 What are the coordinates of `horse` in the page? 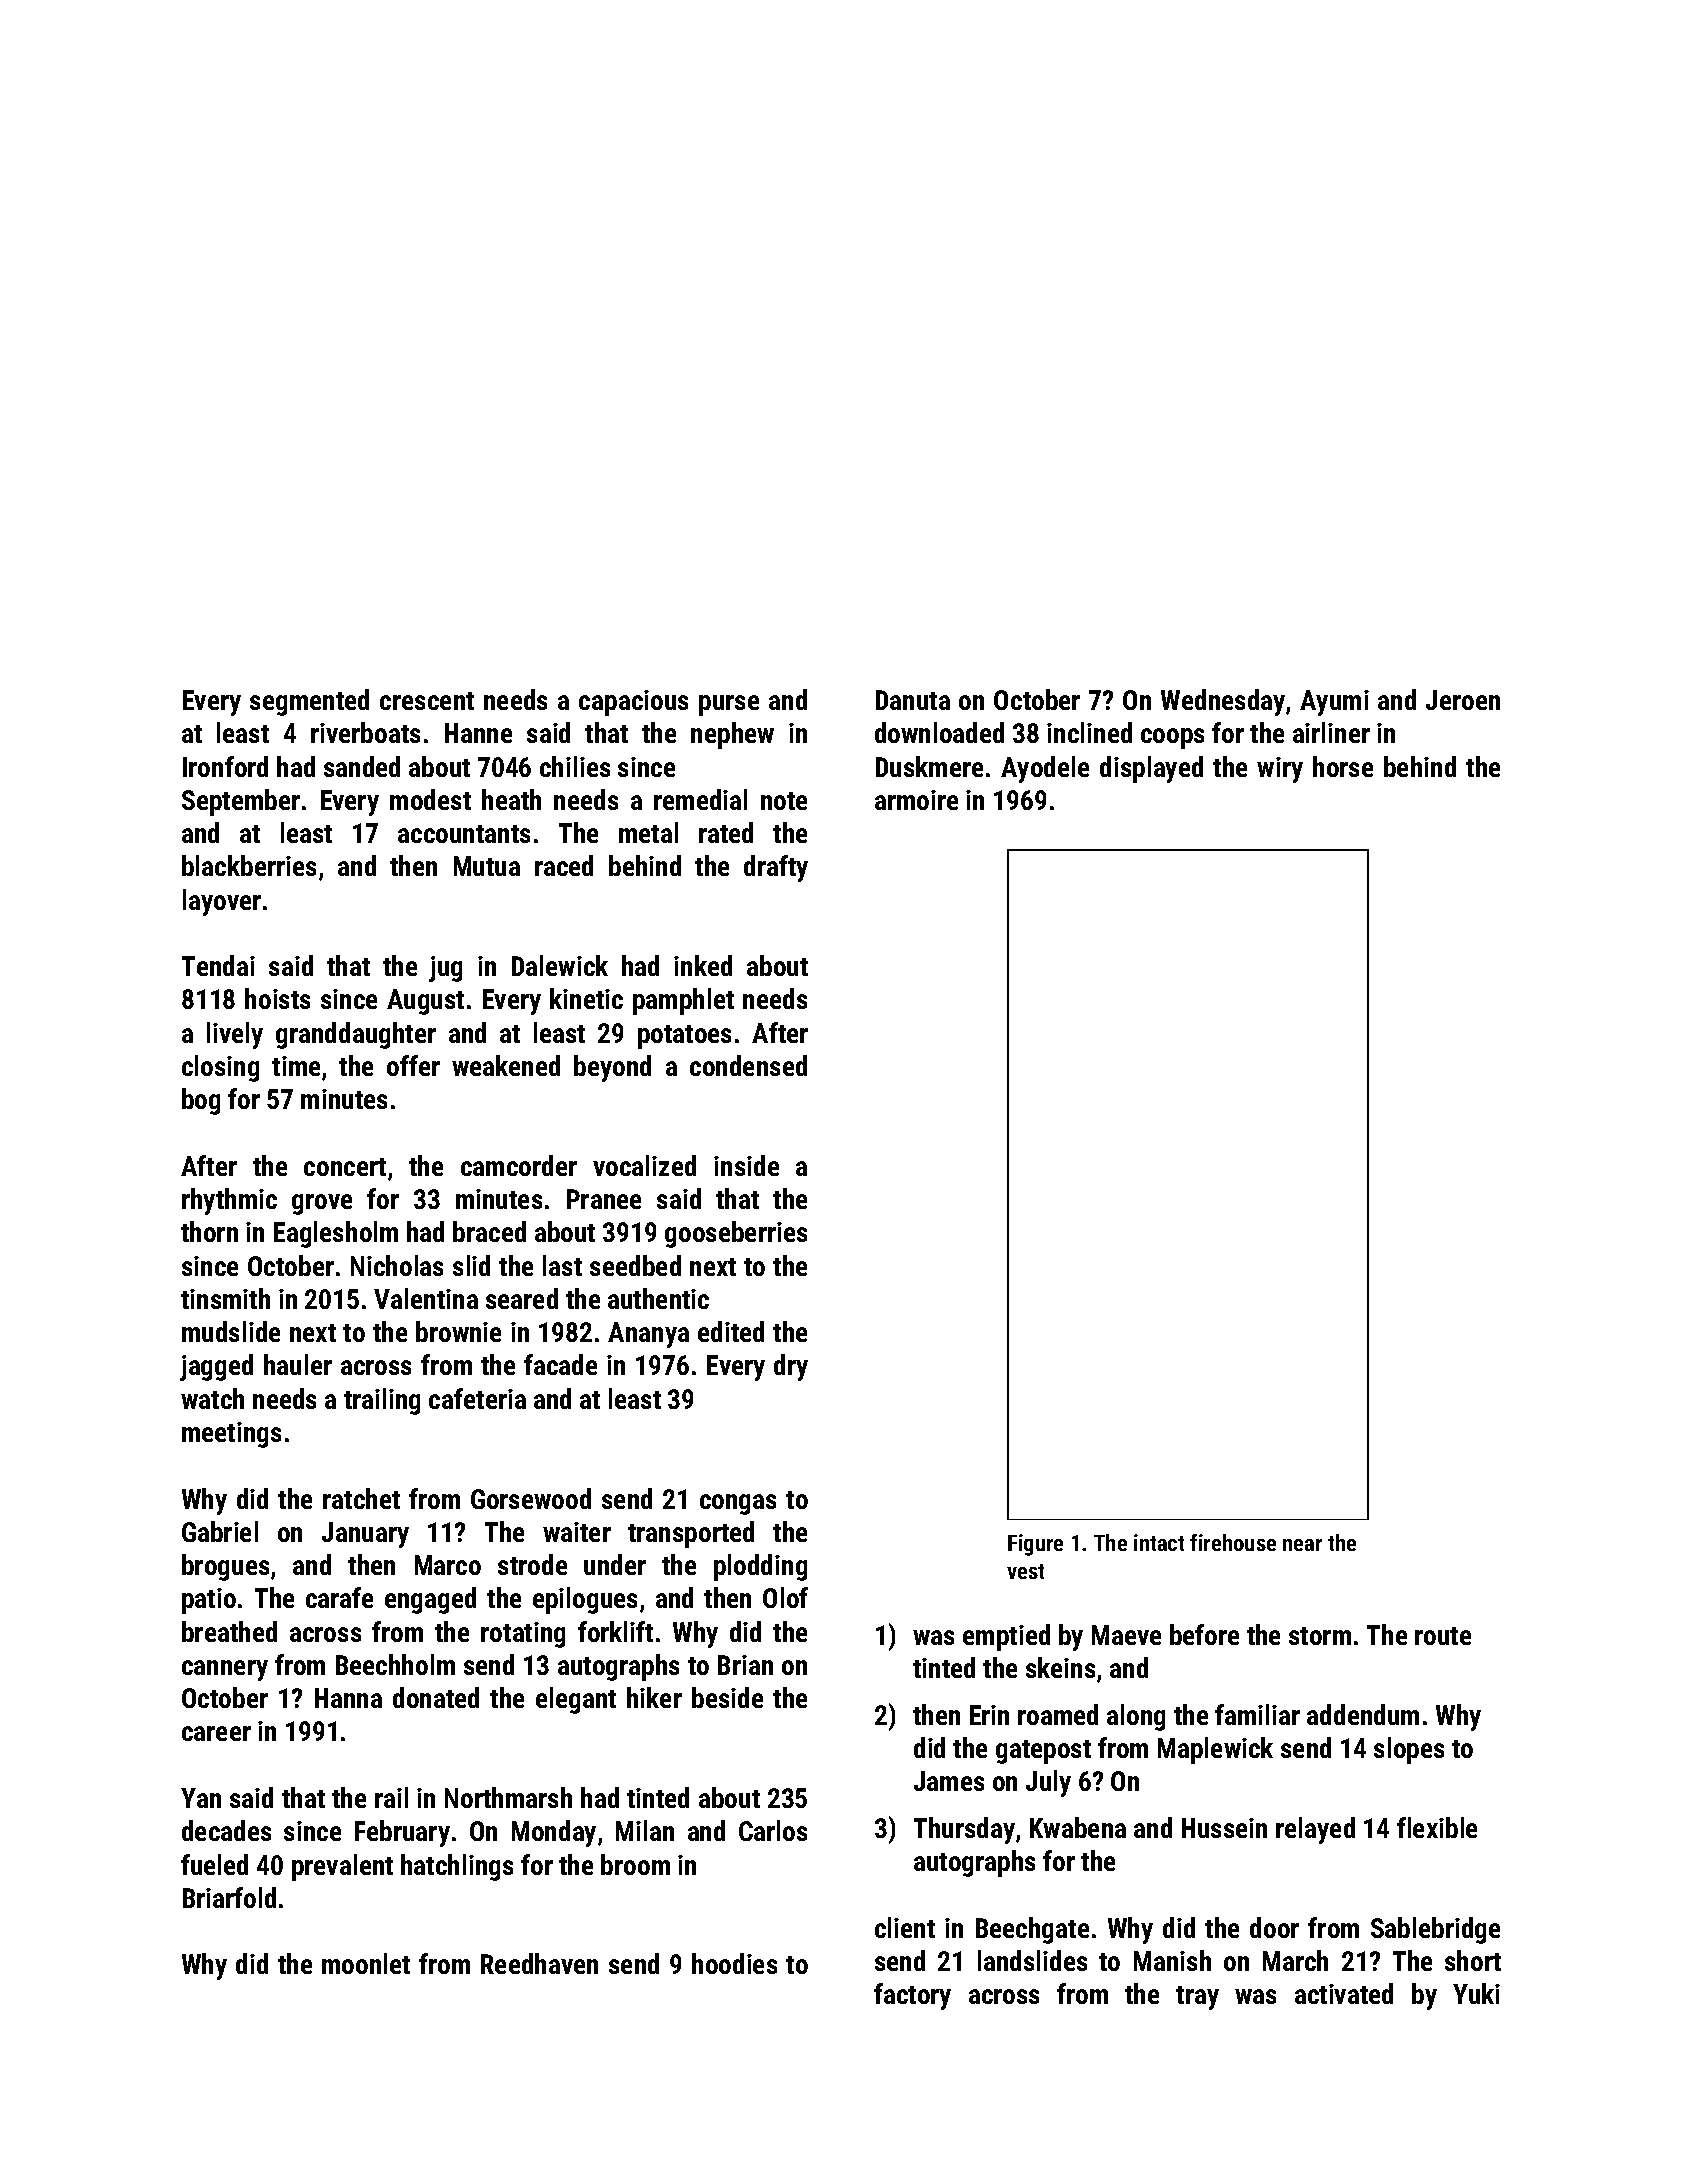 It's located at (1343, 766).
